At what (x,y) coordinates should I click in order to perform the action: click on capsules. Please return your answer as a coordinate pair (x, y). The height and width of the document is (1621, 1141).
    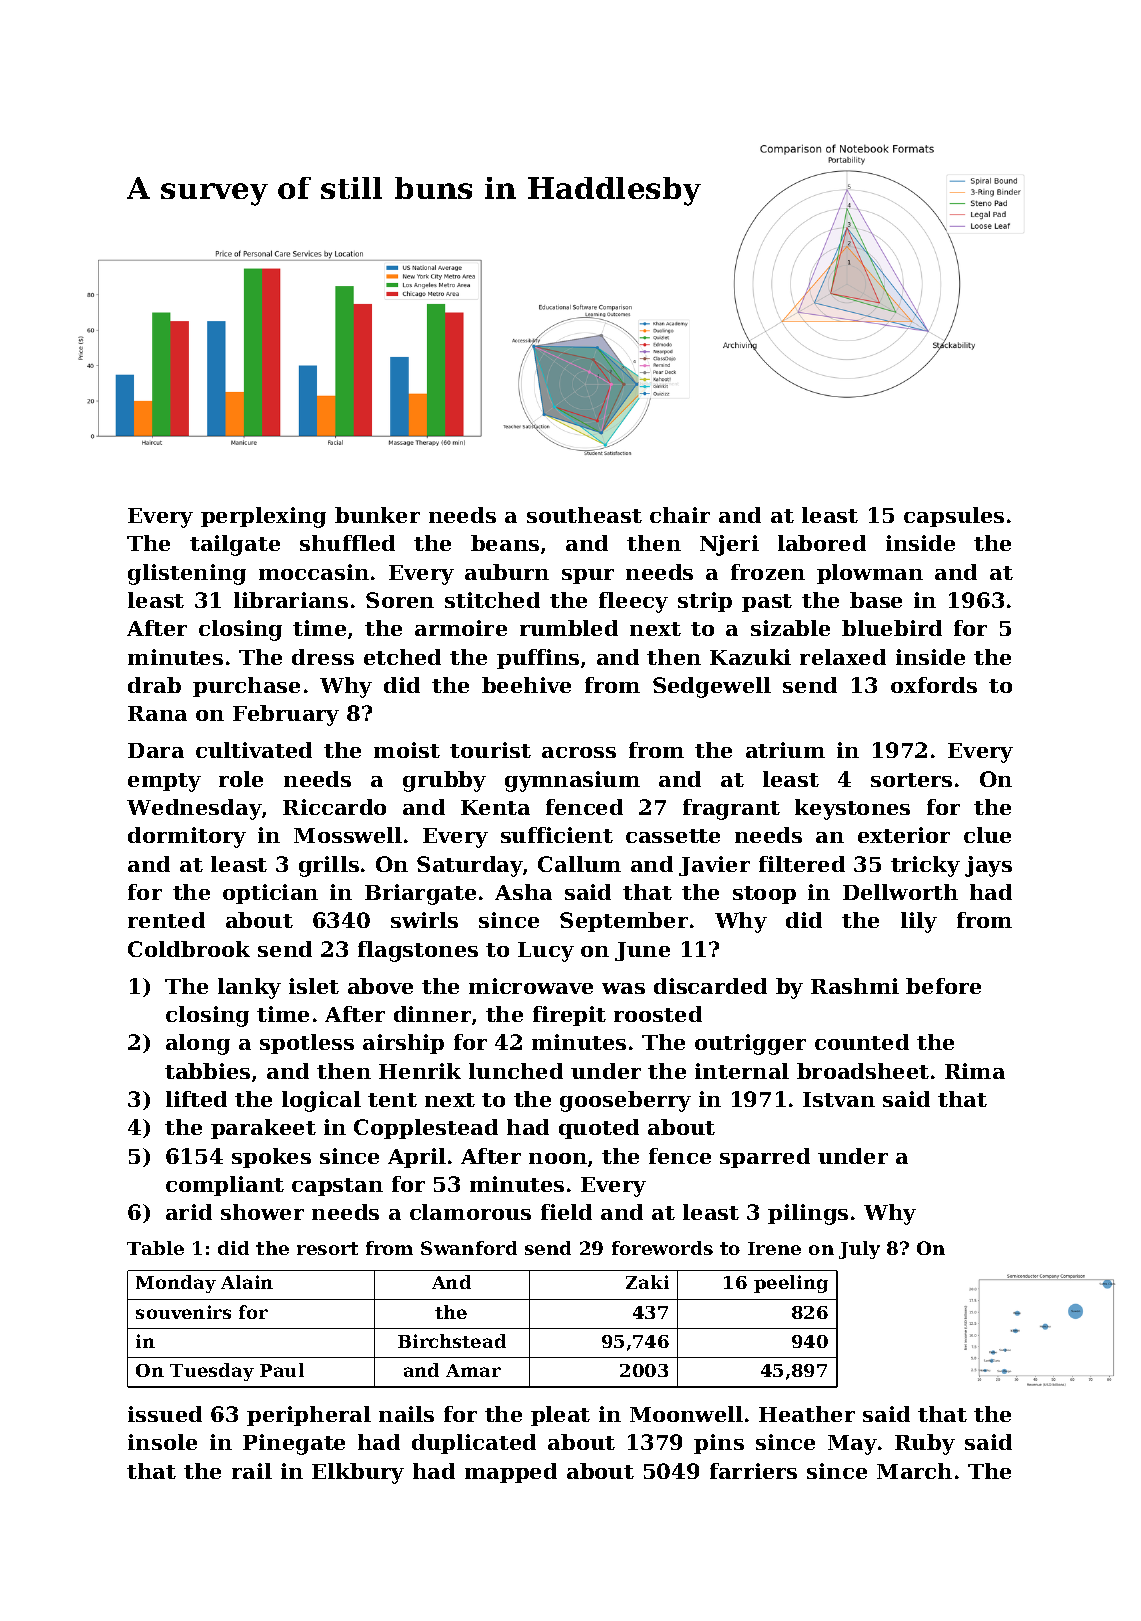
    Looking at the image, I should click on (954, 517).
